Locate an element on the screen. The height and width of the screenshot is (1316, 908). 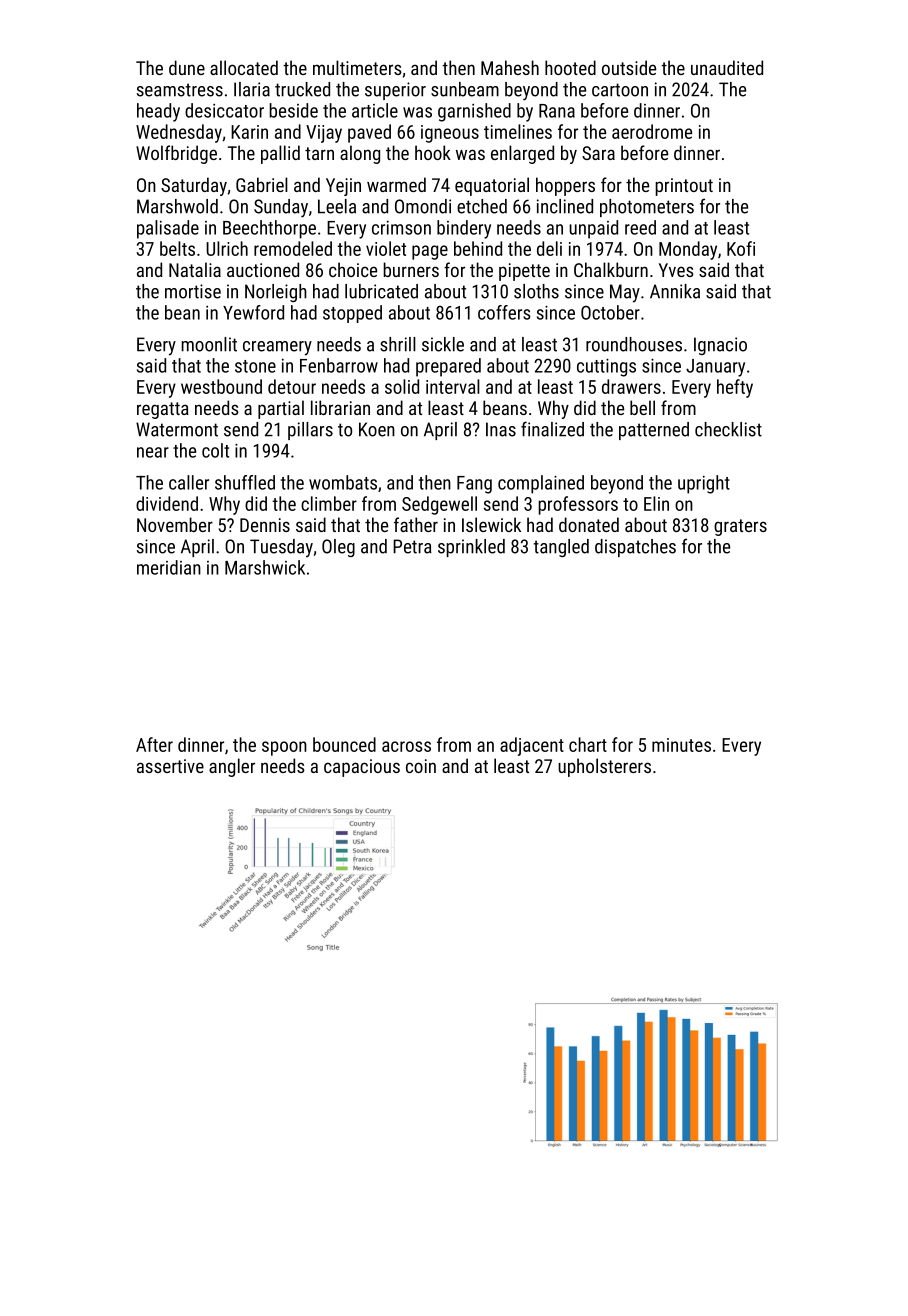
minutes is located at coordinates (681, 745).
